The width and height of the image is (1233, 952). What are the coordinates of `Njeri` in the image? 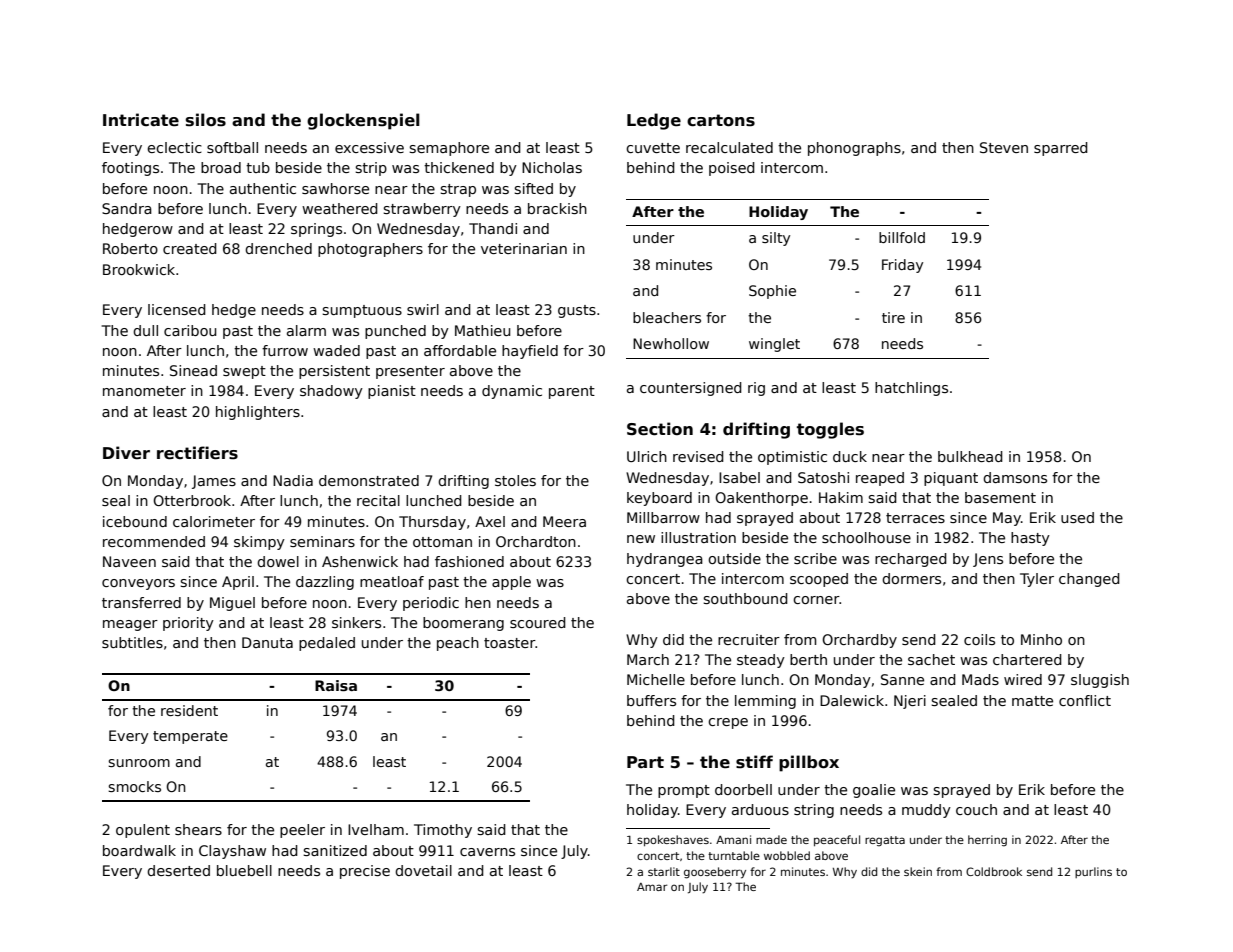 It's located at (910, 702).
